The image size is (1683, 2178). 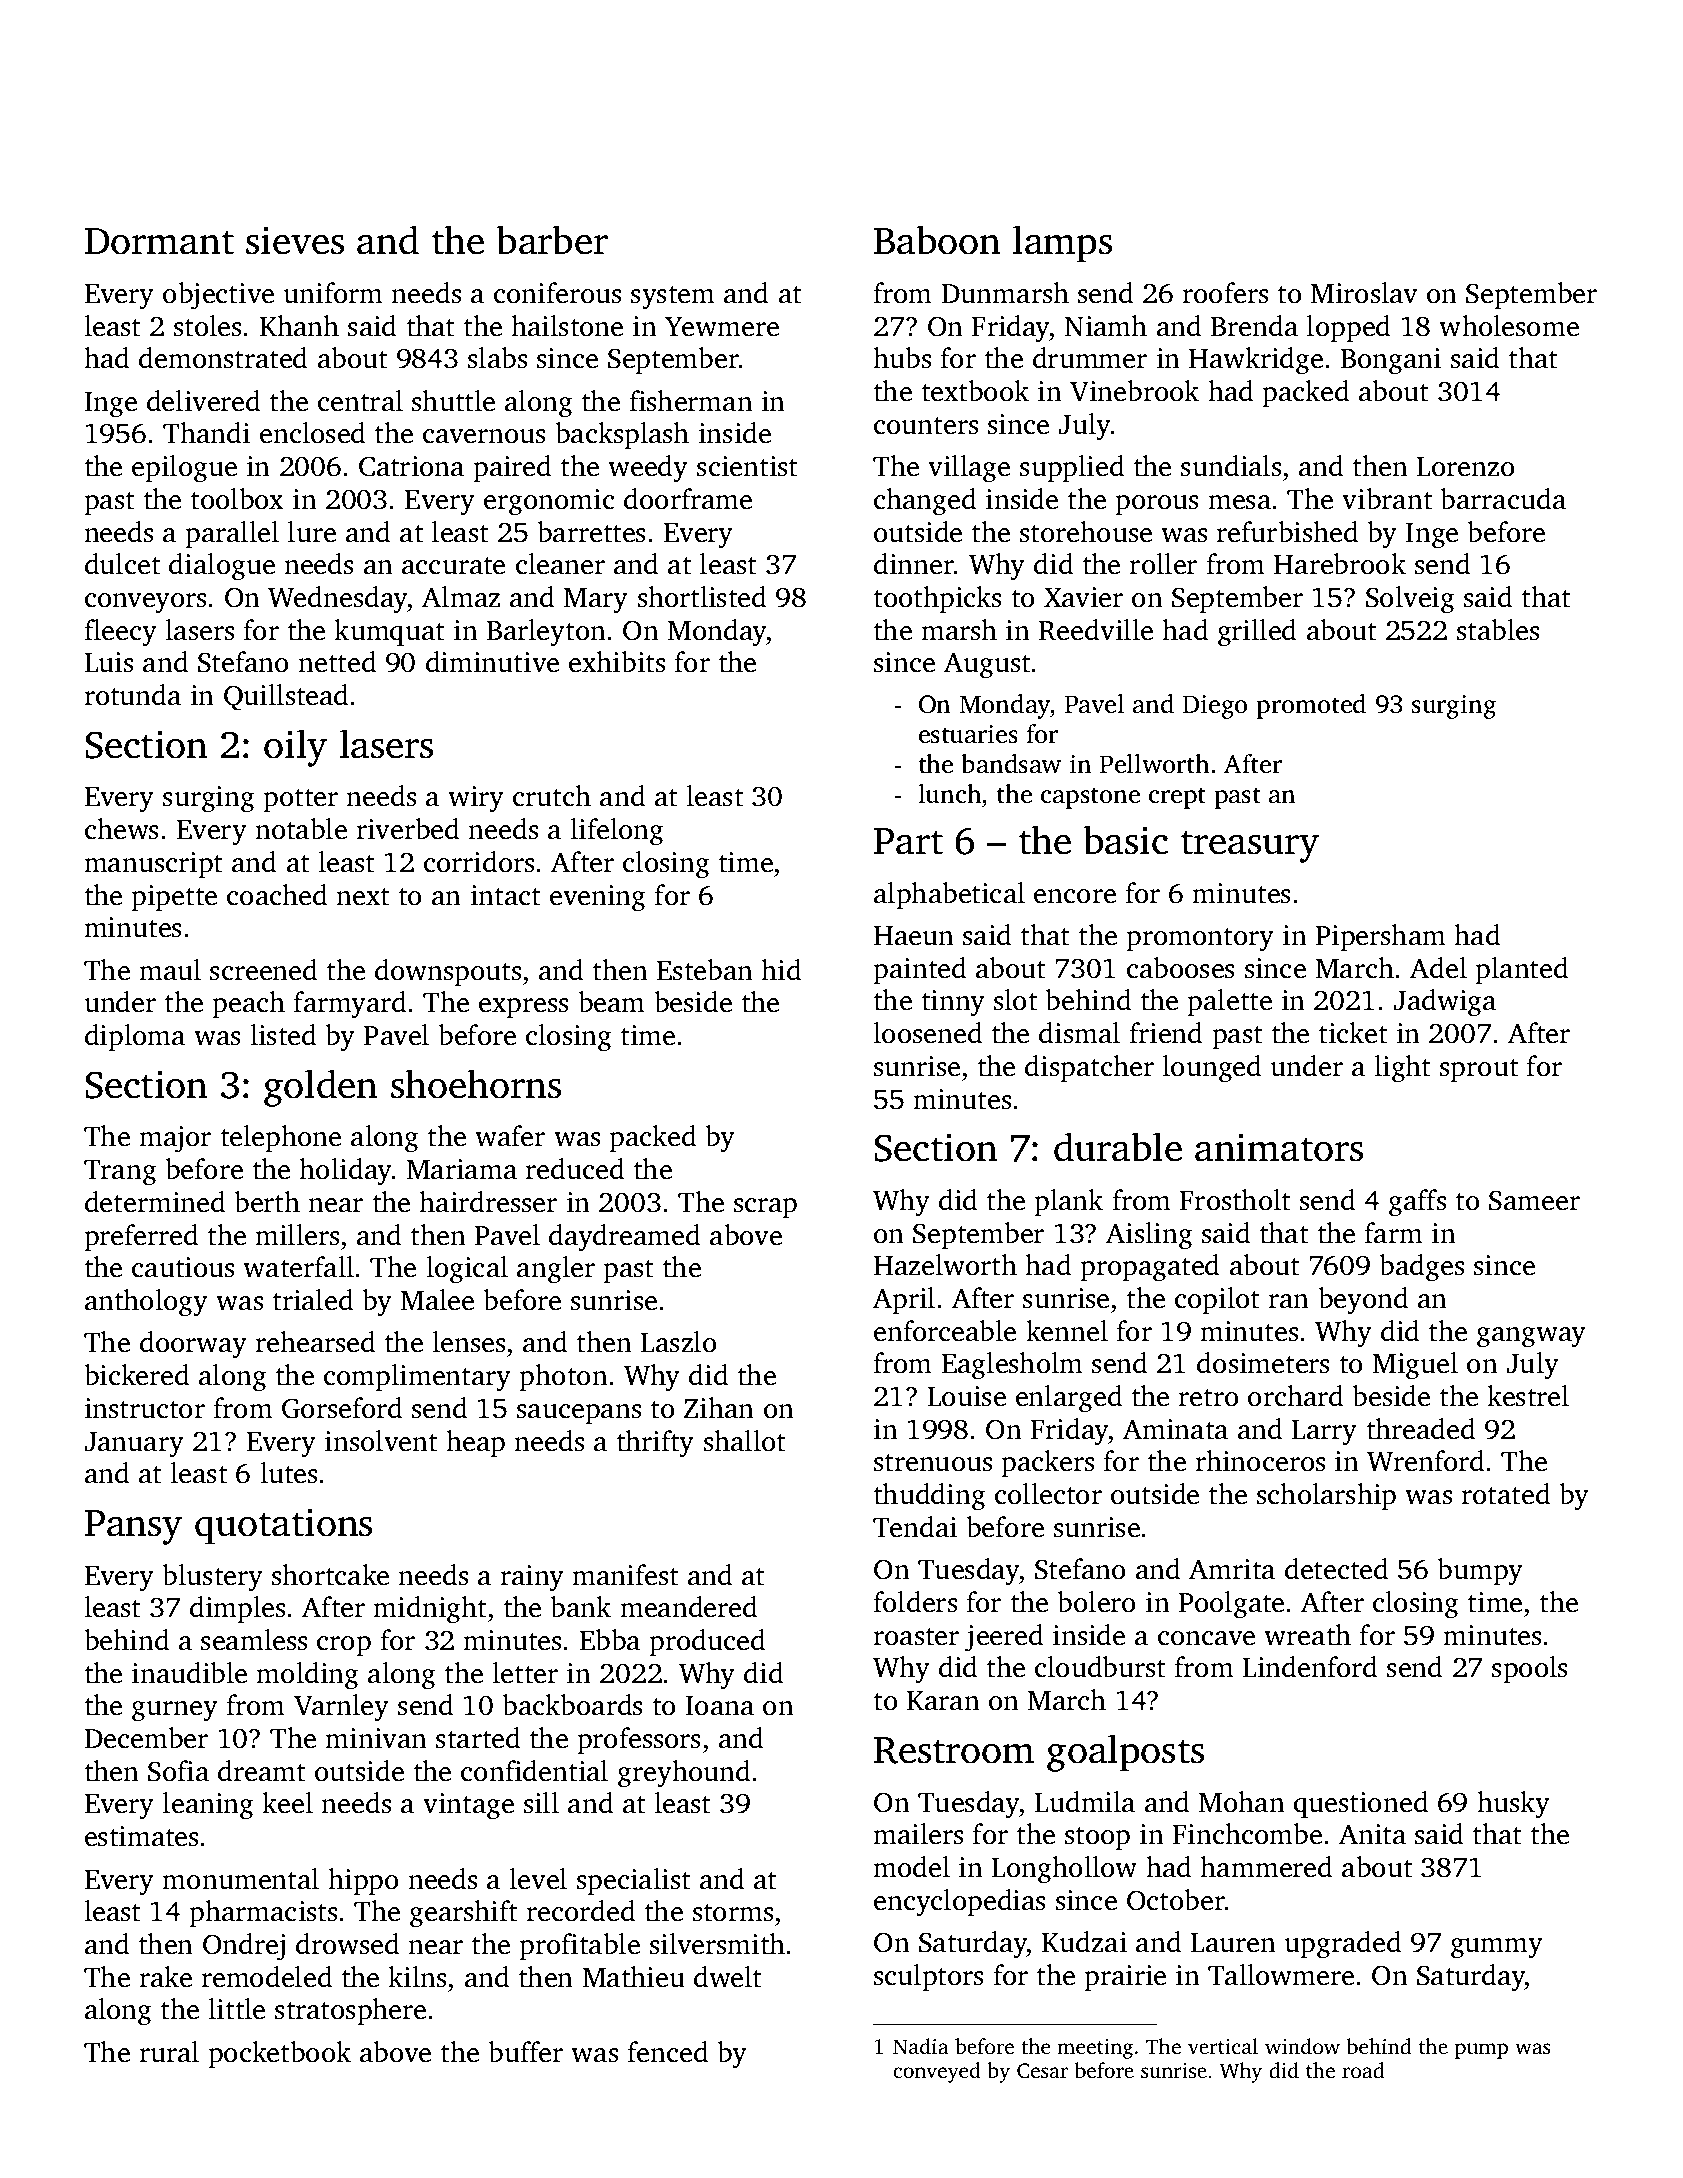 I want to click on netted, so click(x=337, y=662).
